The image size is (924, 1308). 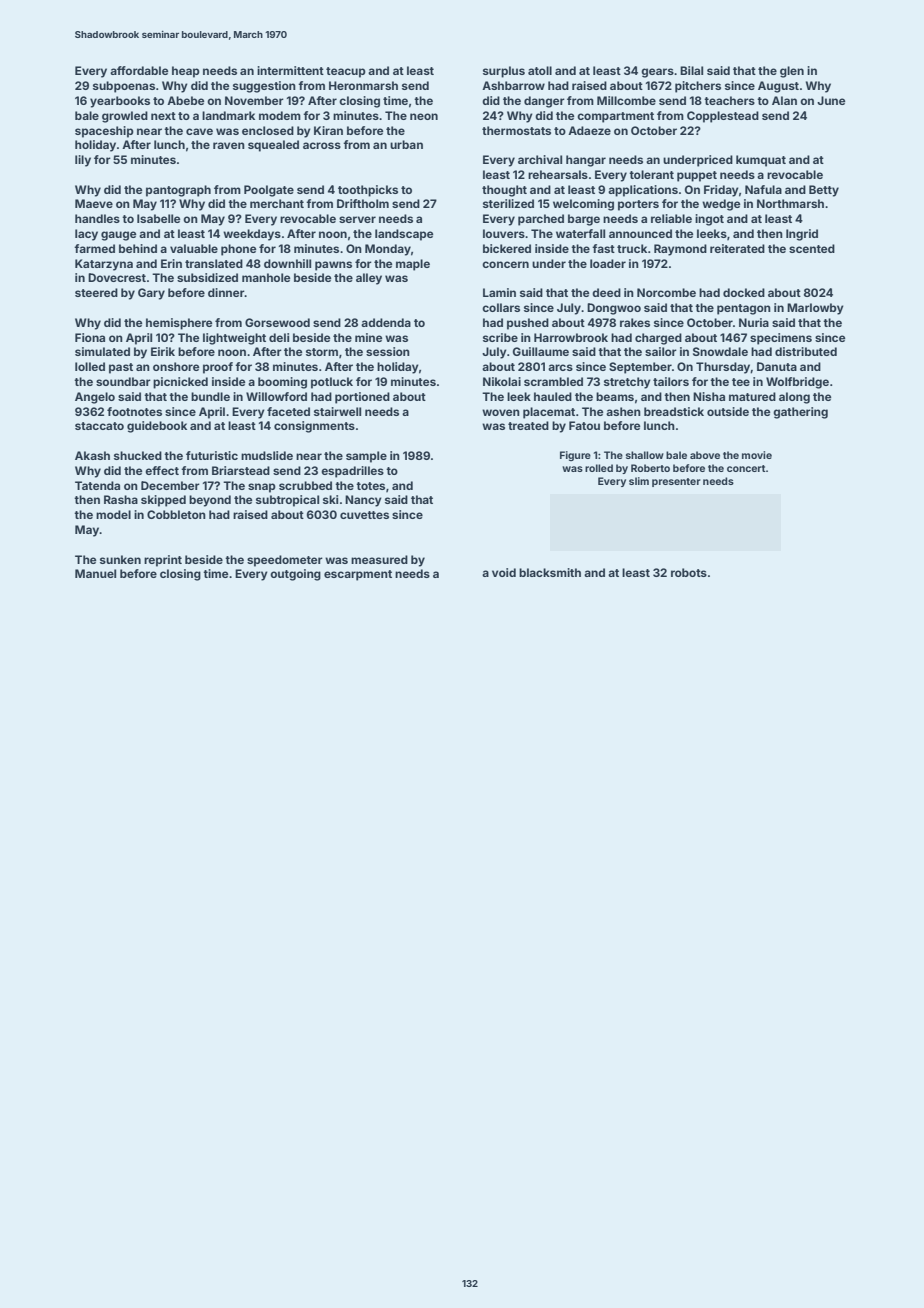 What do you see at coordinates (295, 575) in the page?
I see `outgoing` at bounding box center [295, 575].
